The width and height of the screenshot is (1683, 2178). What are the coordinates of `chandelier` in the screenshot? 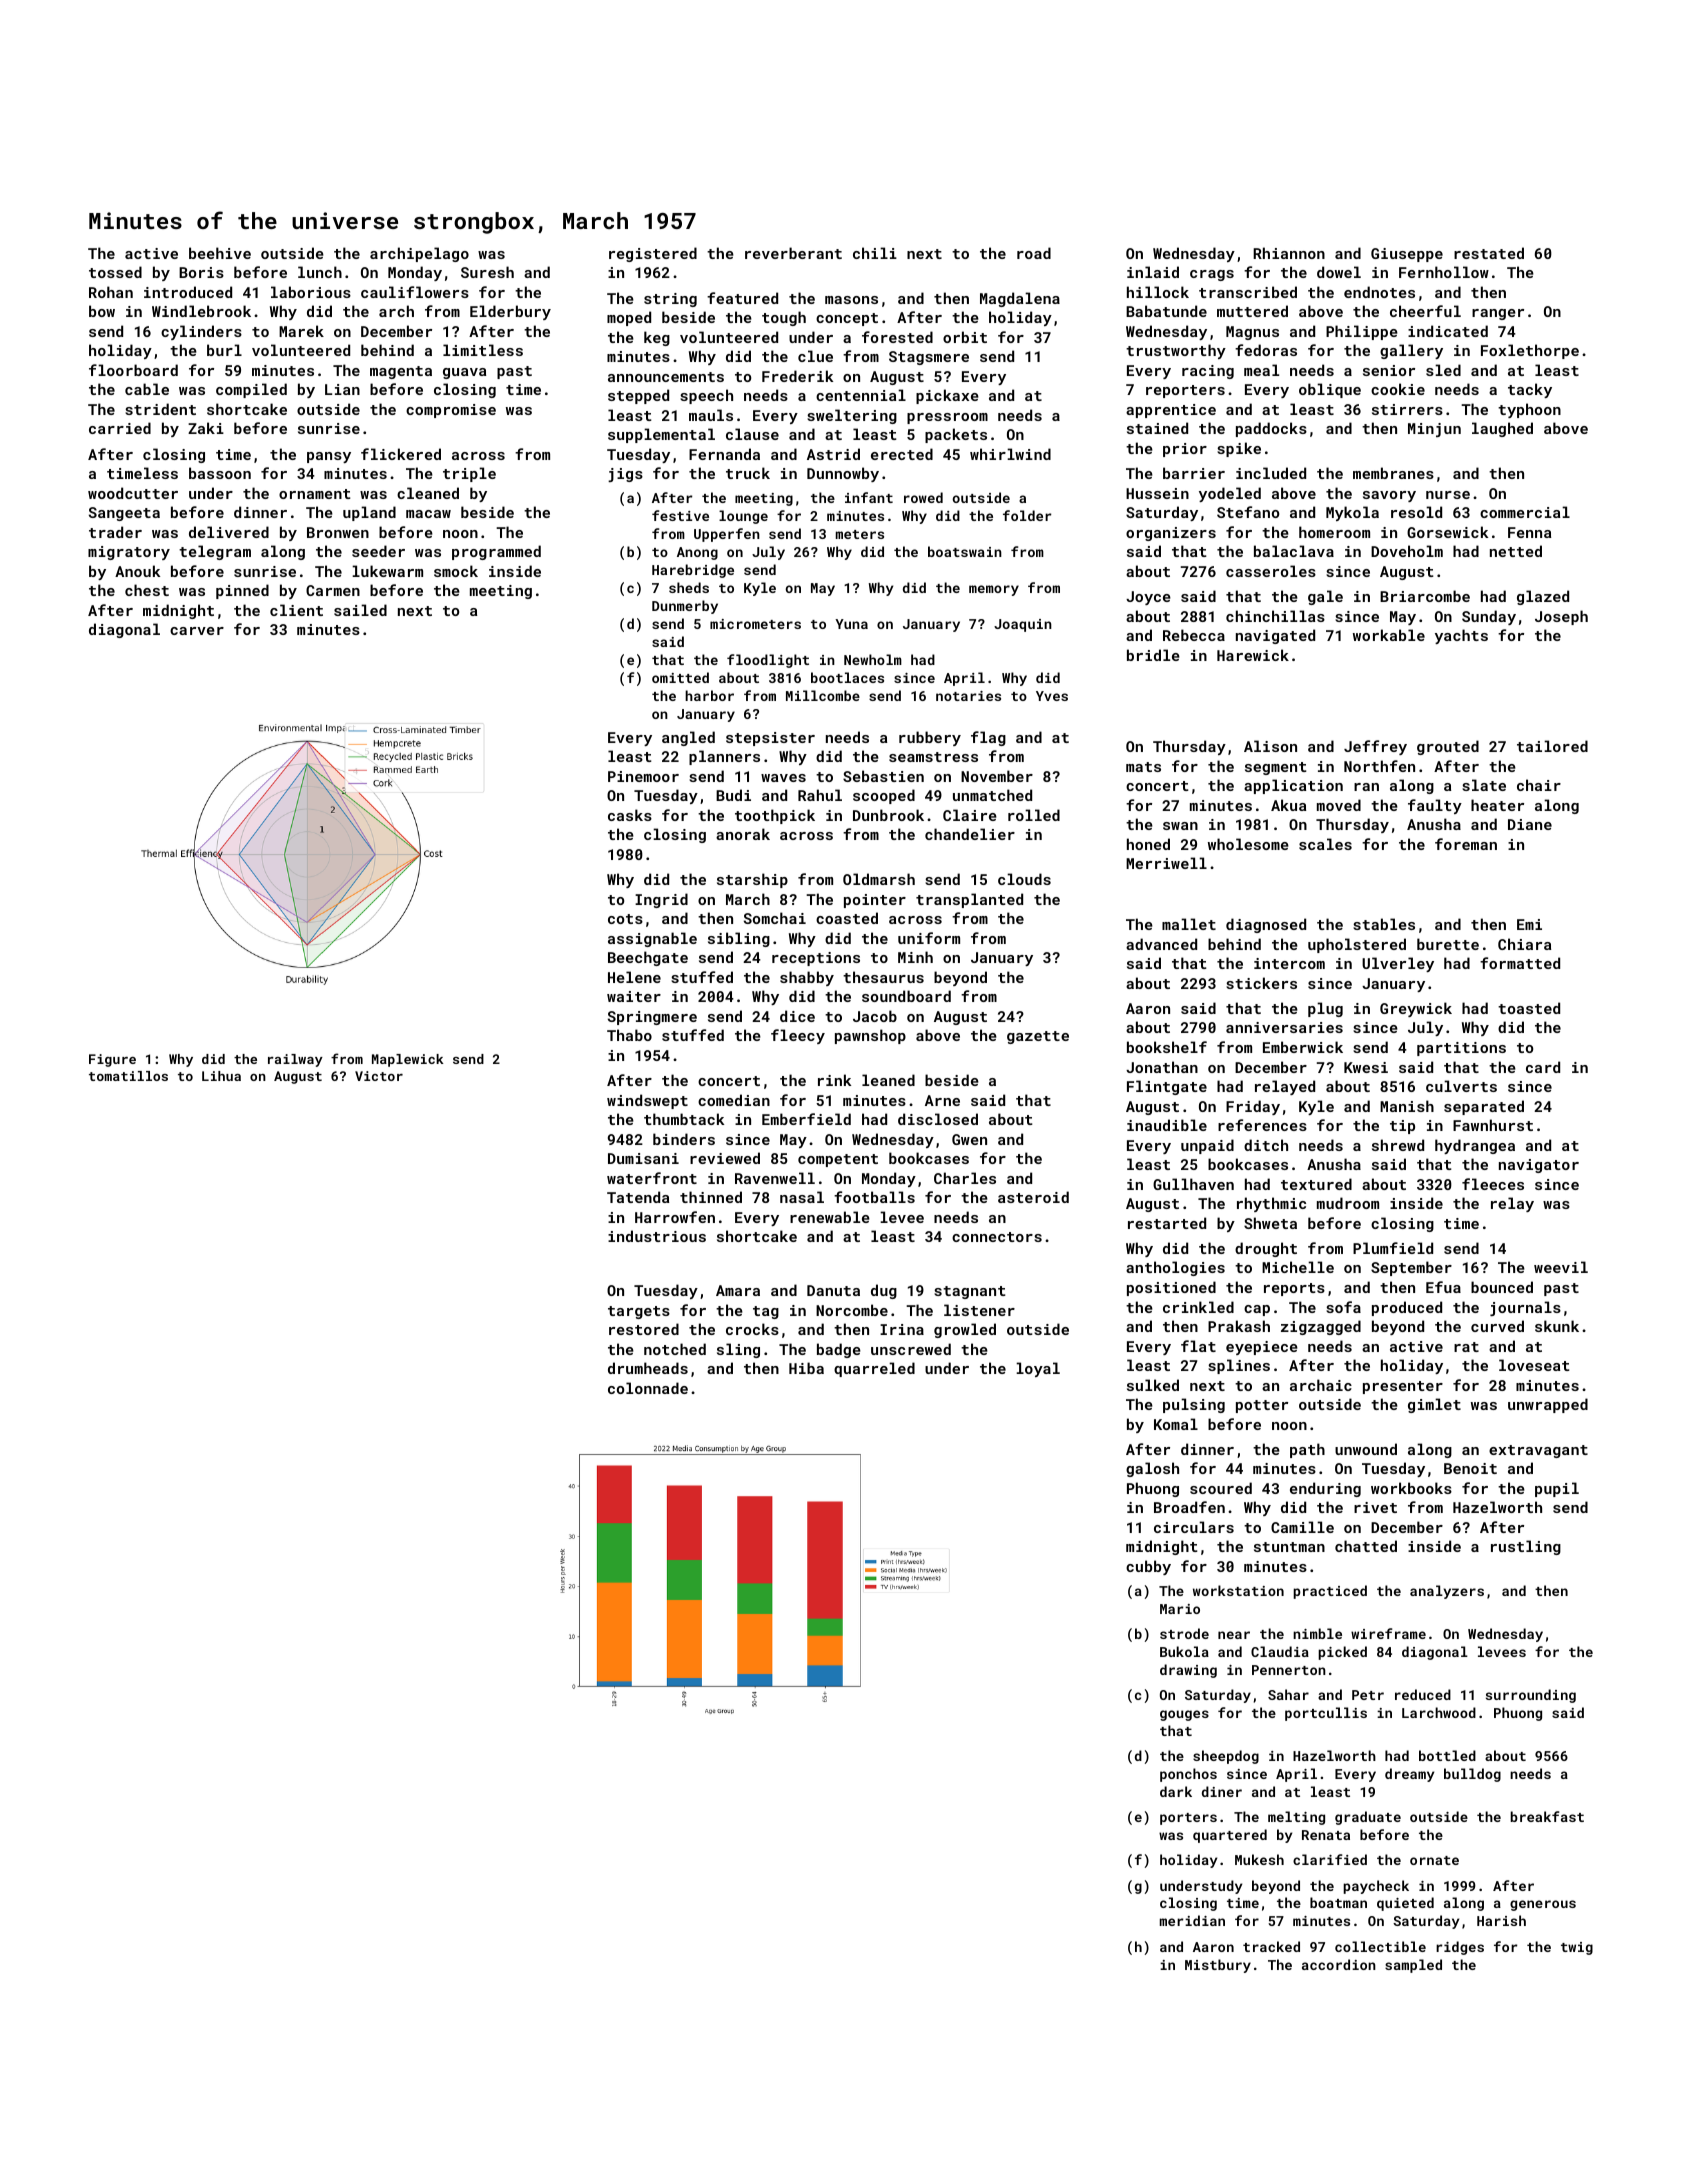 It's located at (970, 834).
